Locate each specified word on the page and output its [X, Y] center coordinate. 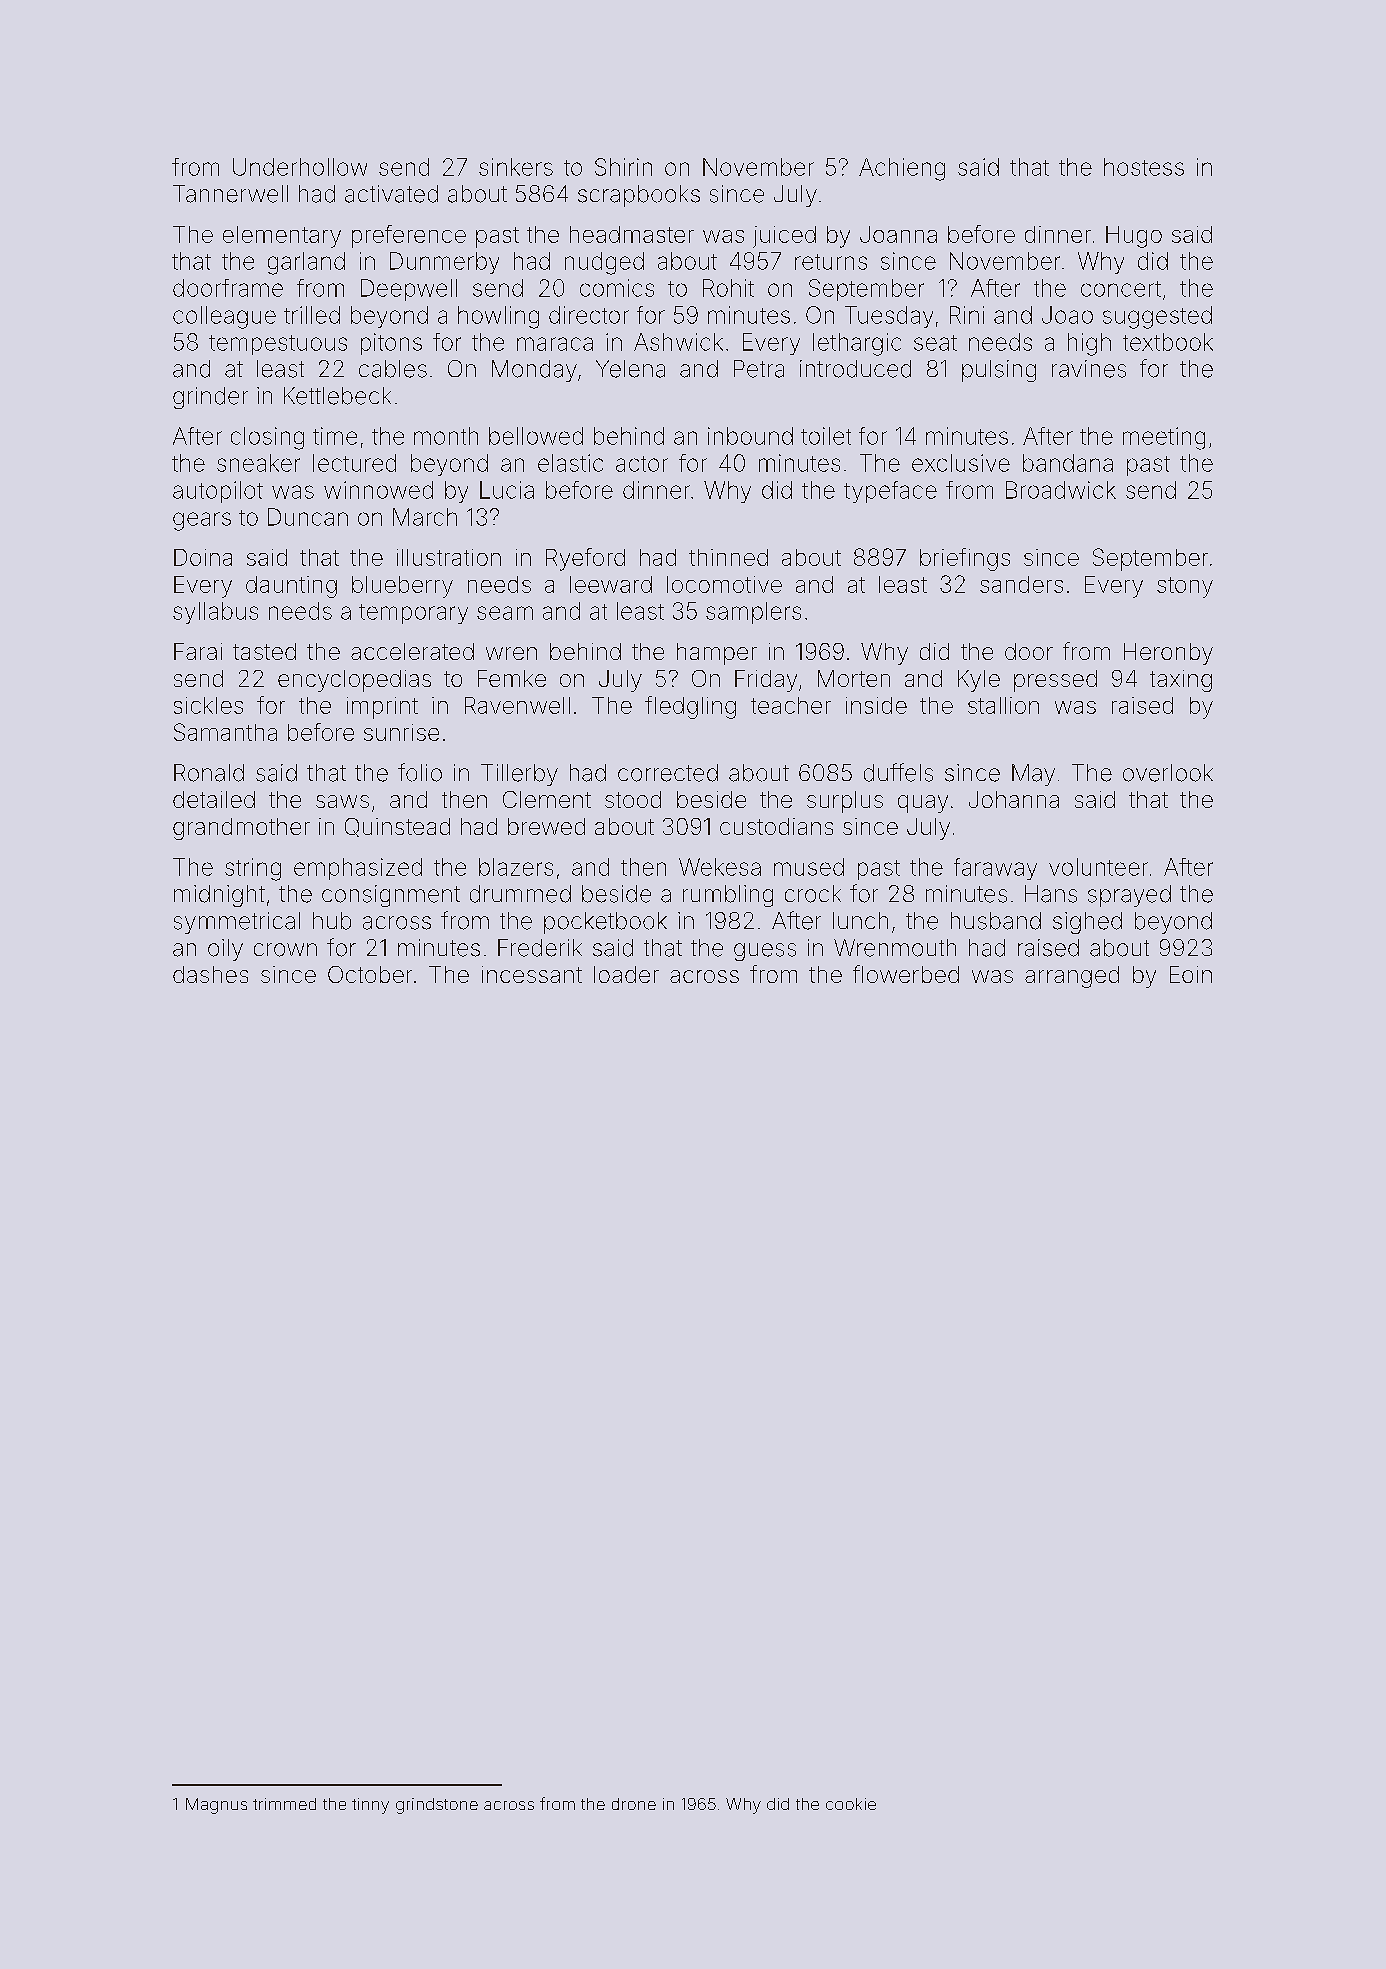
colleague [224, 317]
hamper [717, 654]
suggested [1157, 317]
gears [202, 521]
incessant [532, 974]
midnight [219, 896]
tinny [370, 1806]
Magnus [216, 1806]
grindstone [437, 1806]
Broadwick [1061, 490]
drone [634, 1804]
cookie [851, 1804]
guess [765, 952]
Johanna [1014, 799]
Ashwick [678, 342]
